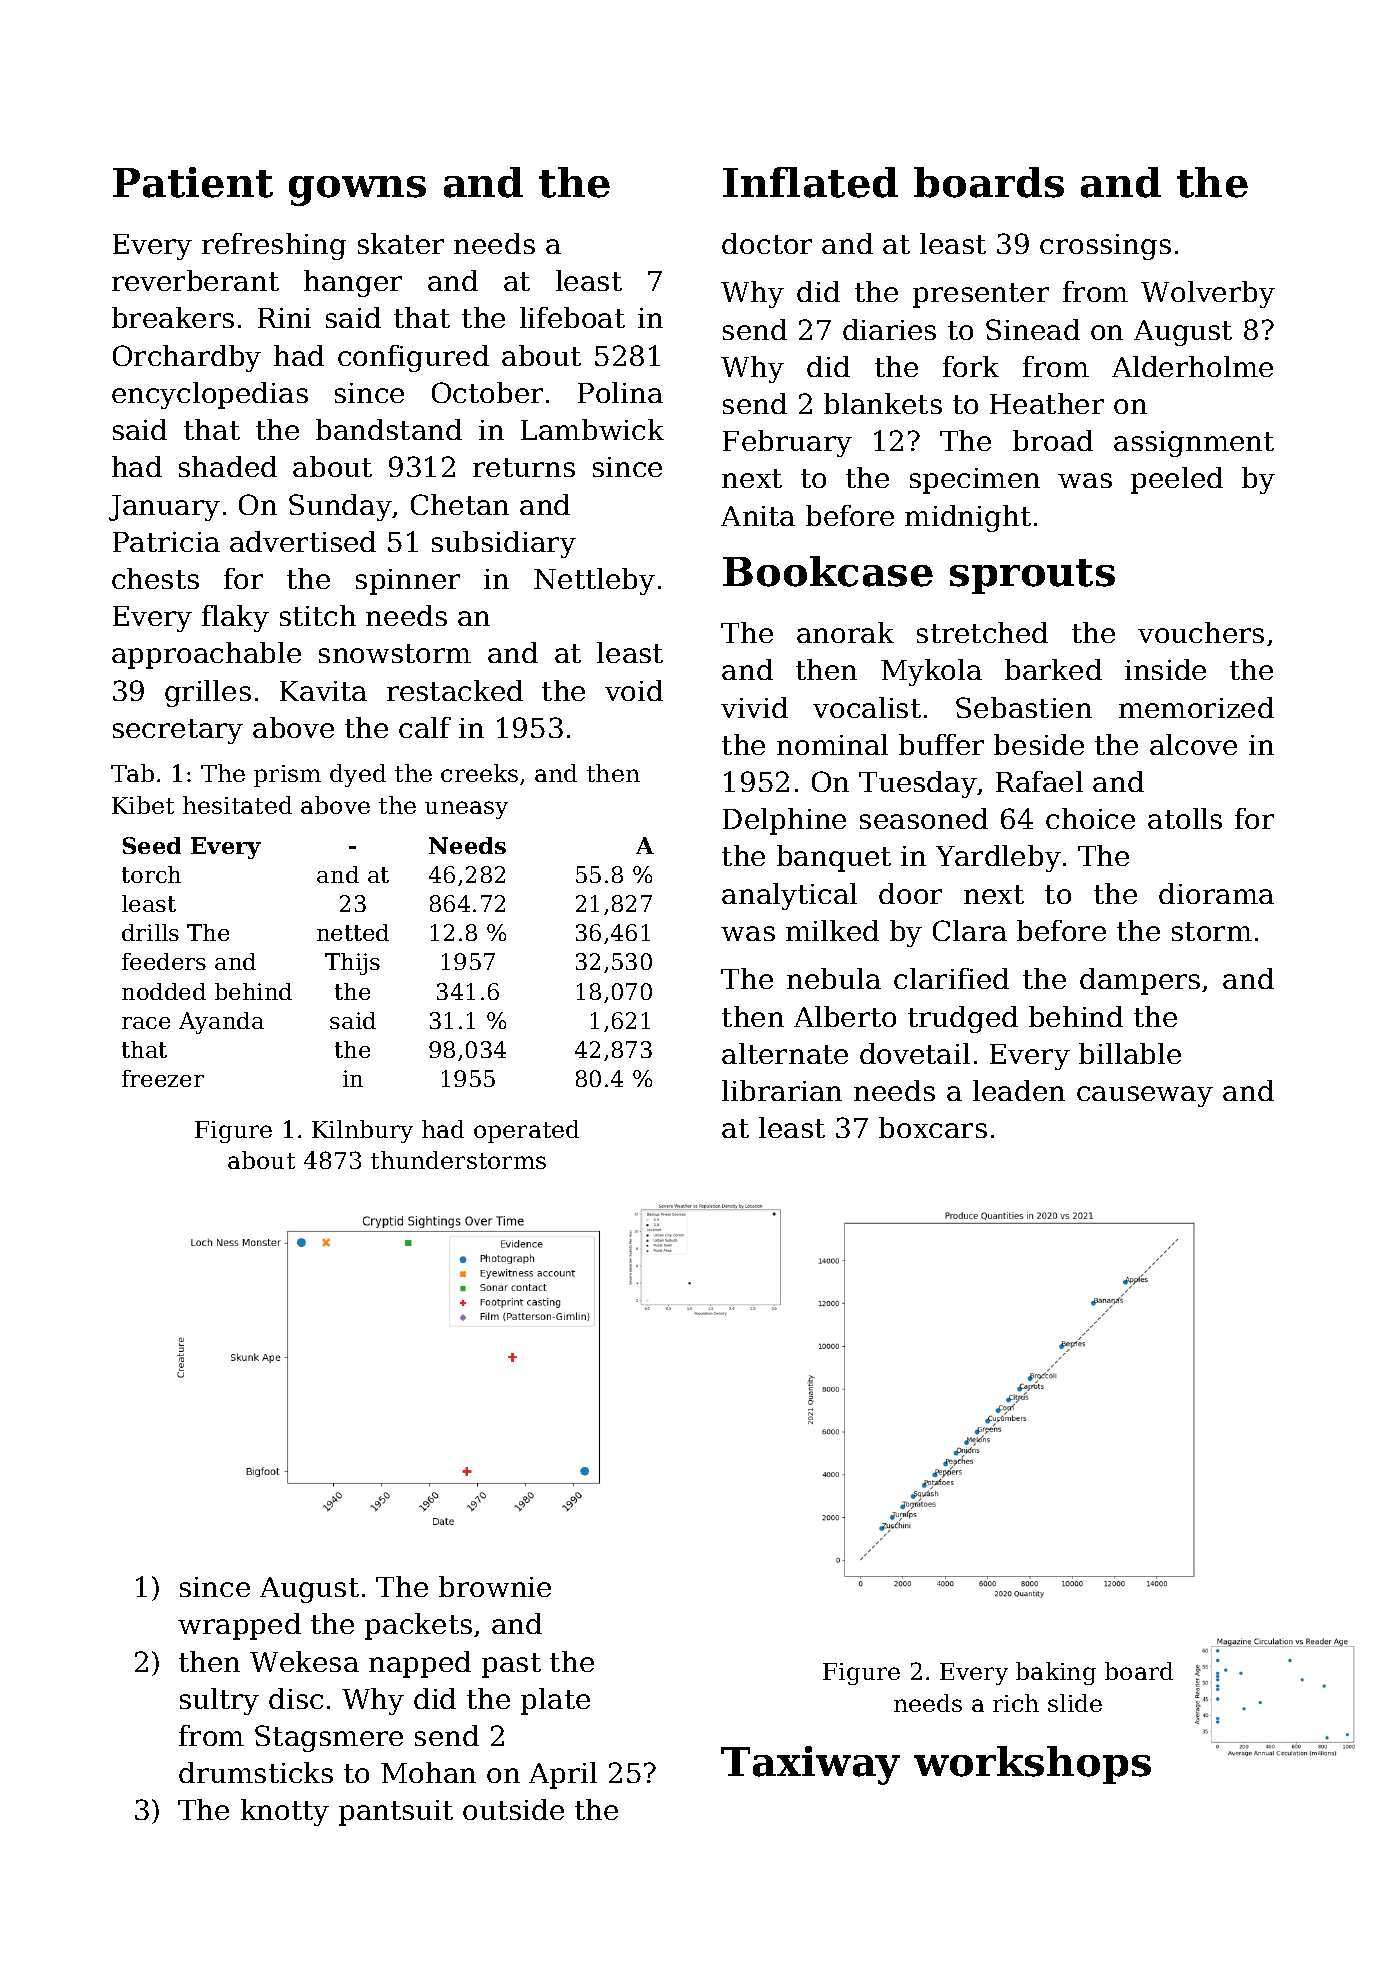  What do you see at coordinates (195, 280) in the screenshot?
I see `reverberant` at bounding box center [195, 280].
